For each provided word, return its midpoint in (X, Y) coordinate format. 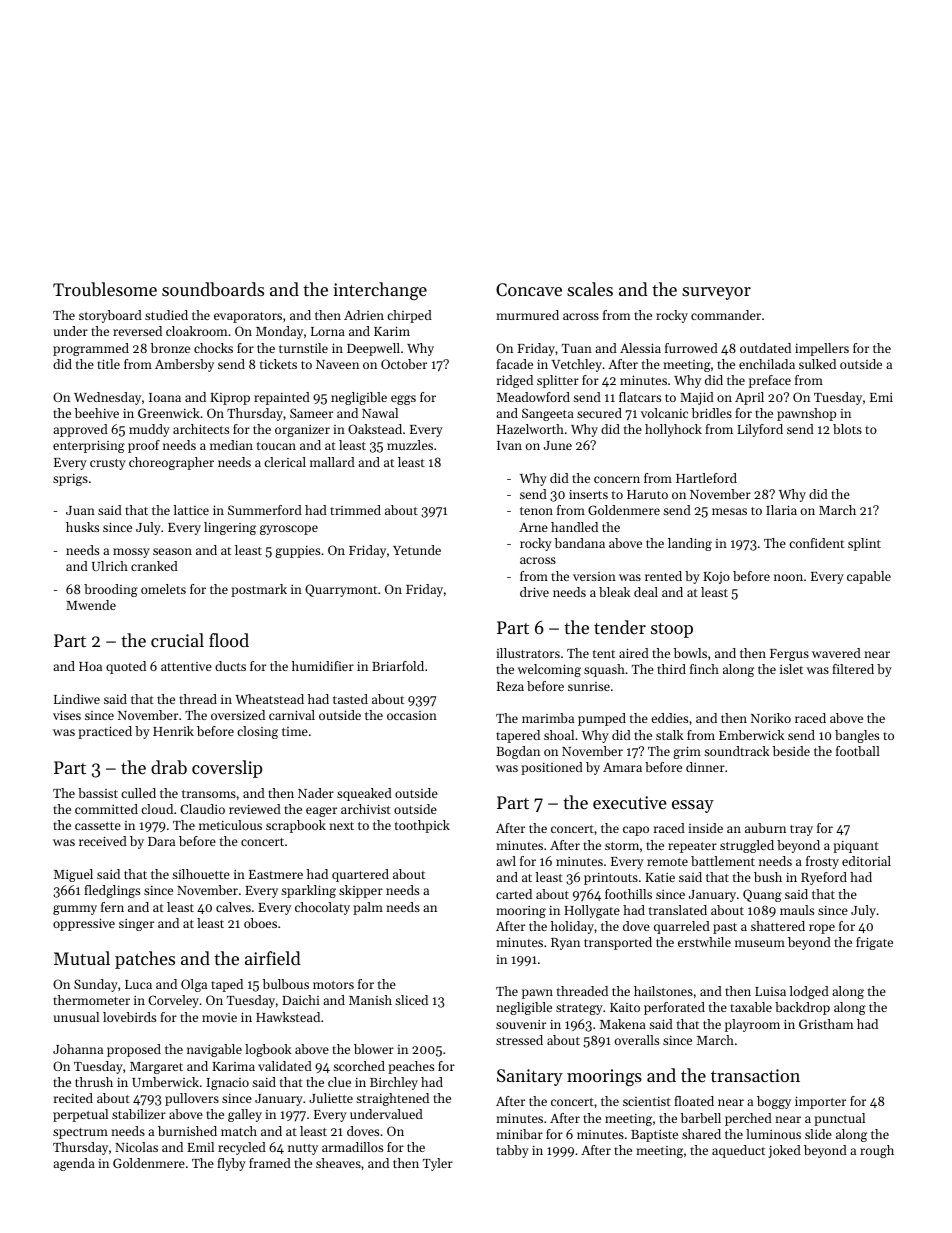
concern (617, 479)
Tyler (438, 1164)
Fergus (789, 655)
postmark (259, 590)
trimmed (355, 510)
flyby (231, 1164)
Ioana (165, 397)
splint (864, 544)
